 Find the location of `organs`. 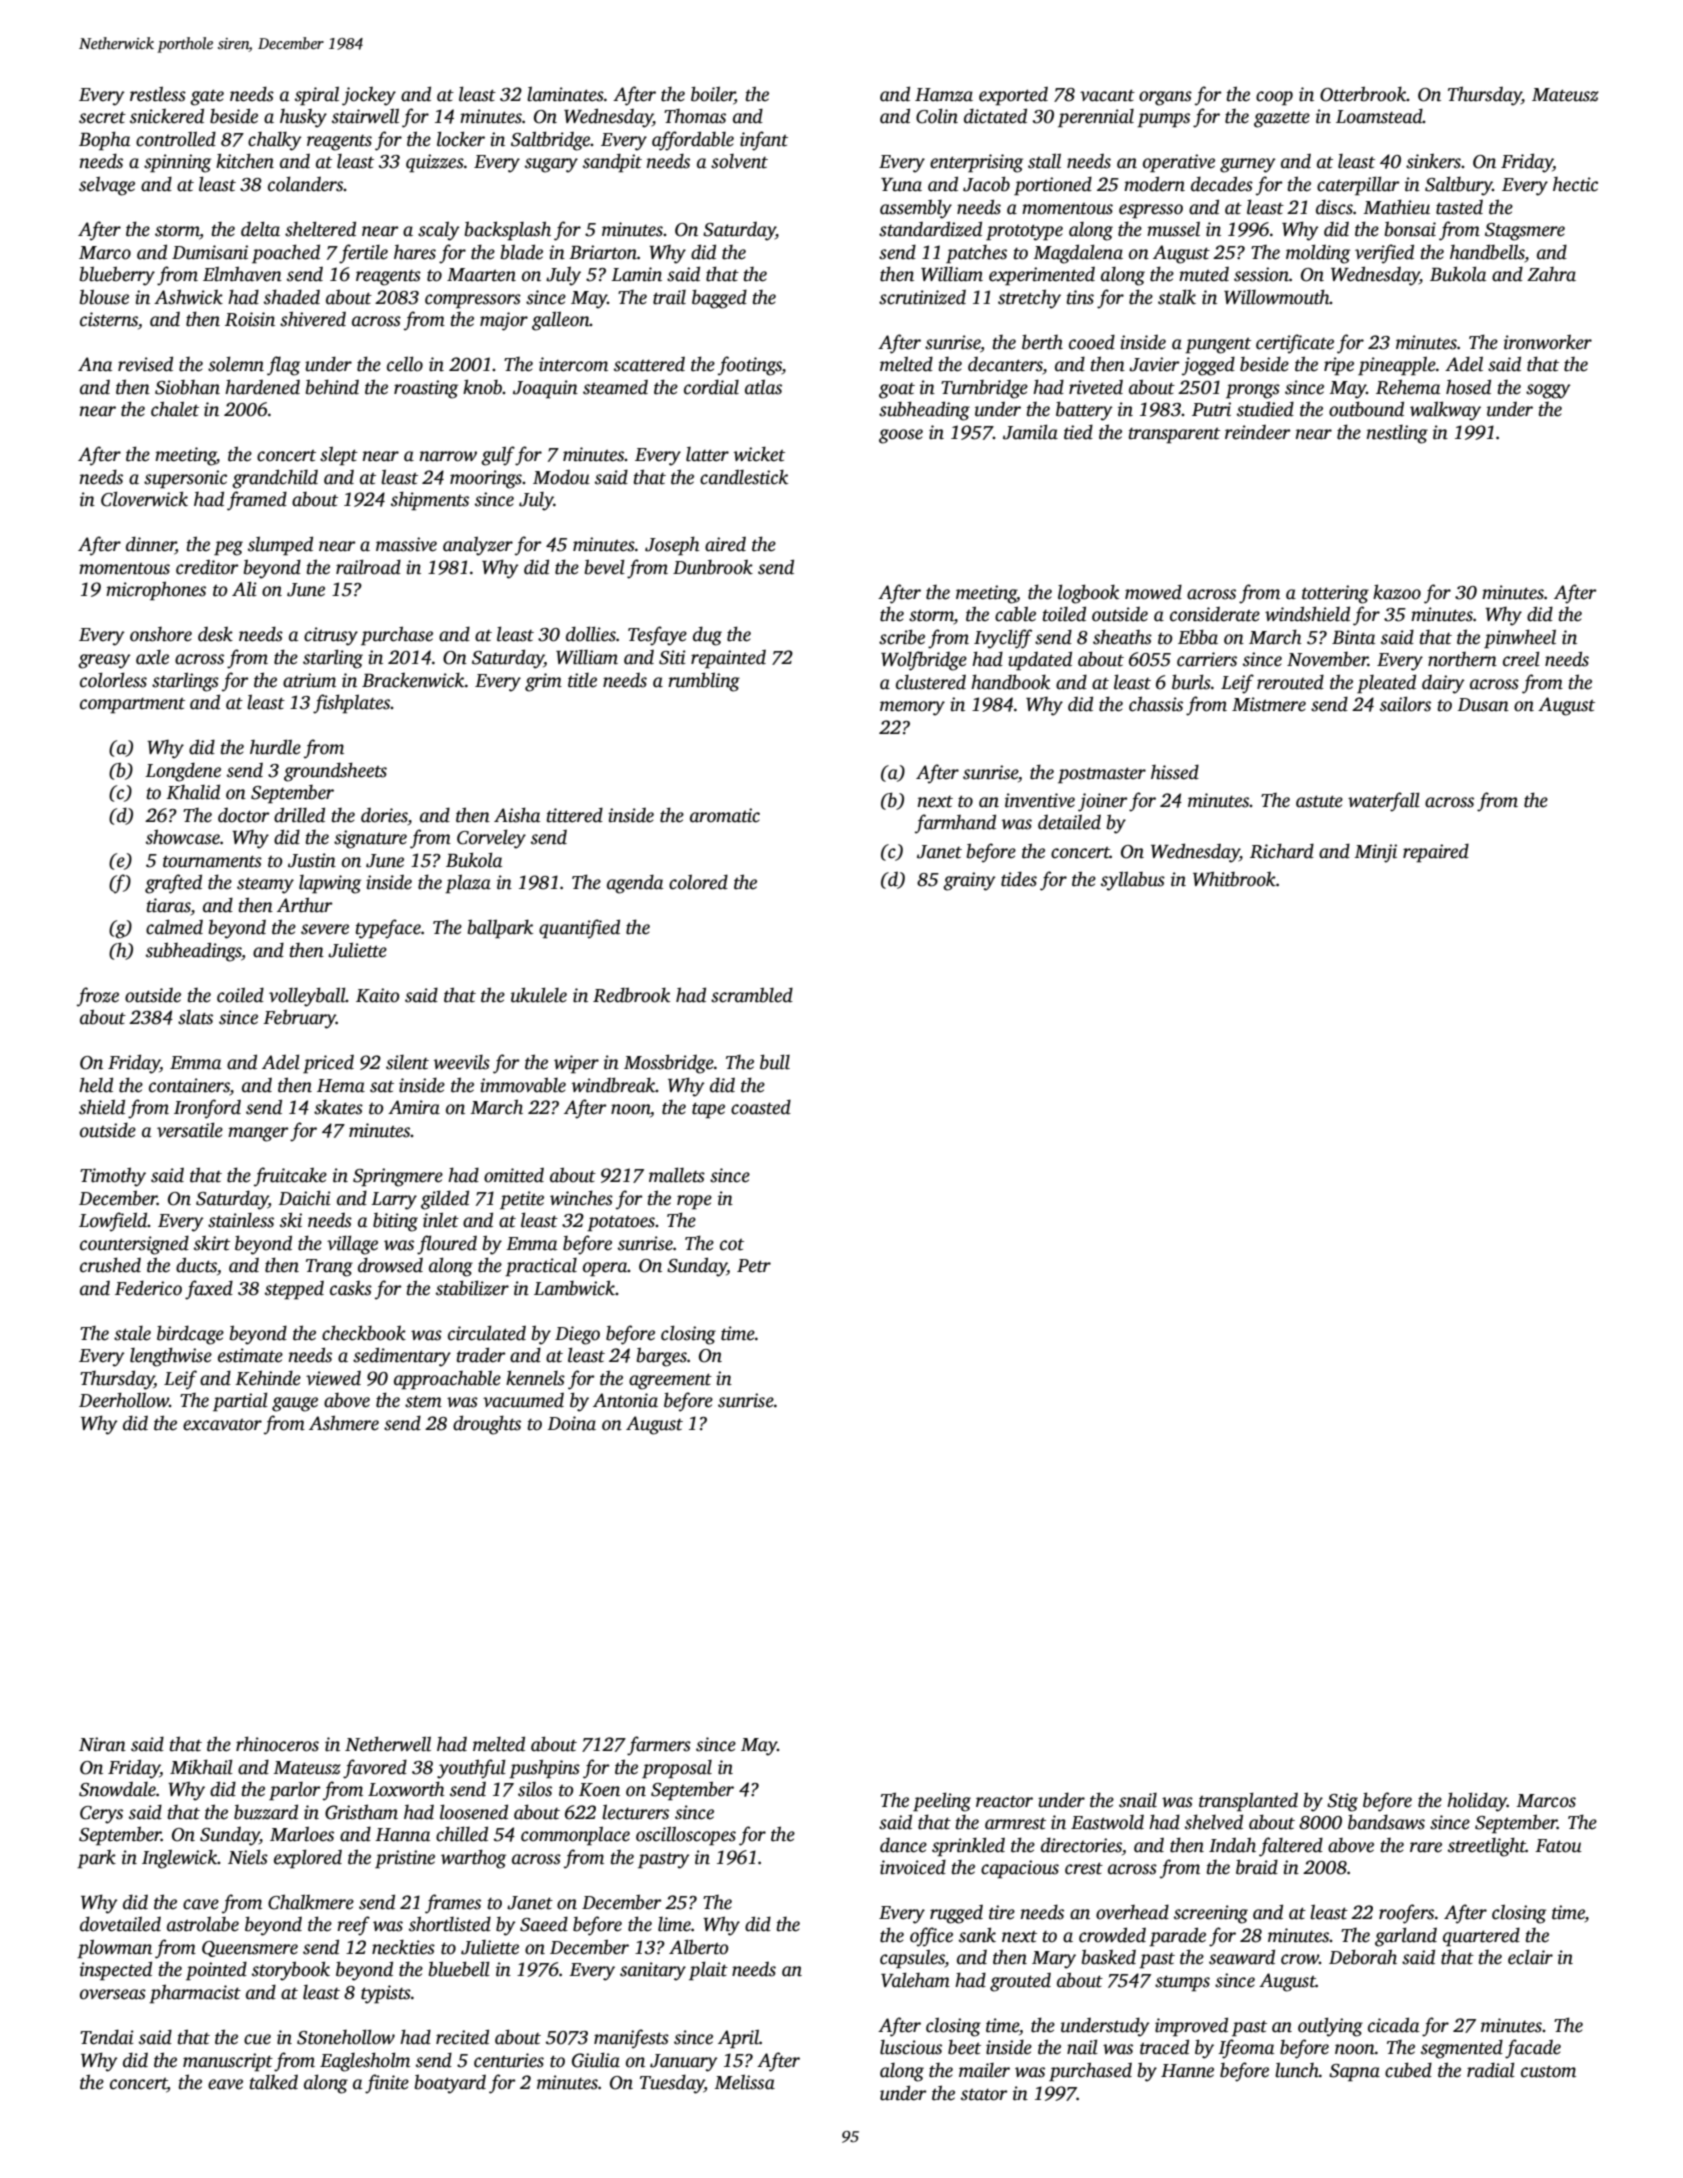

organs is located at coordinates (1165, 98).
